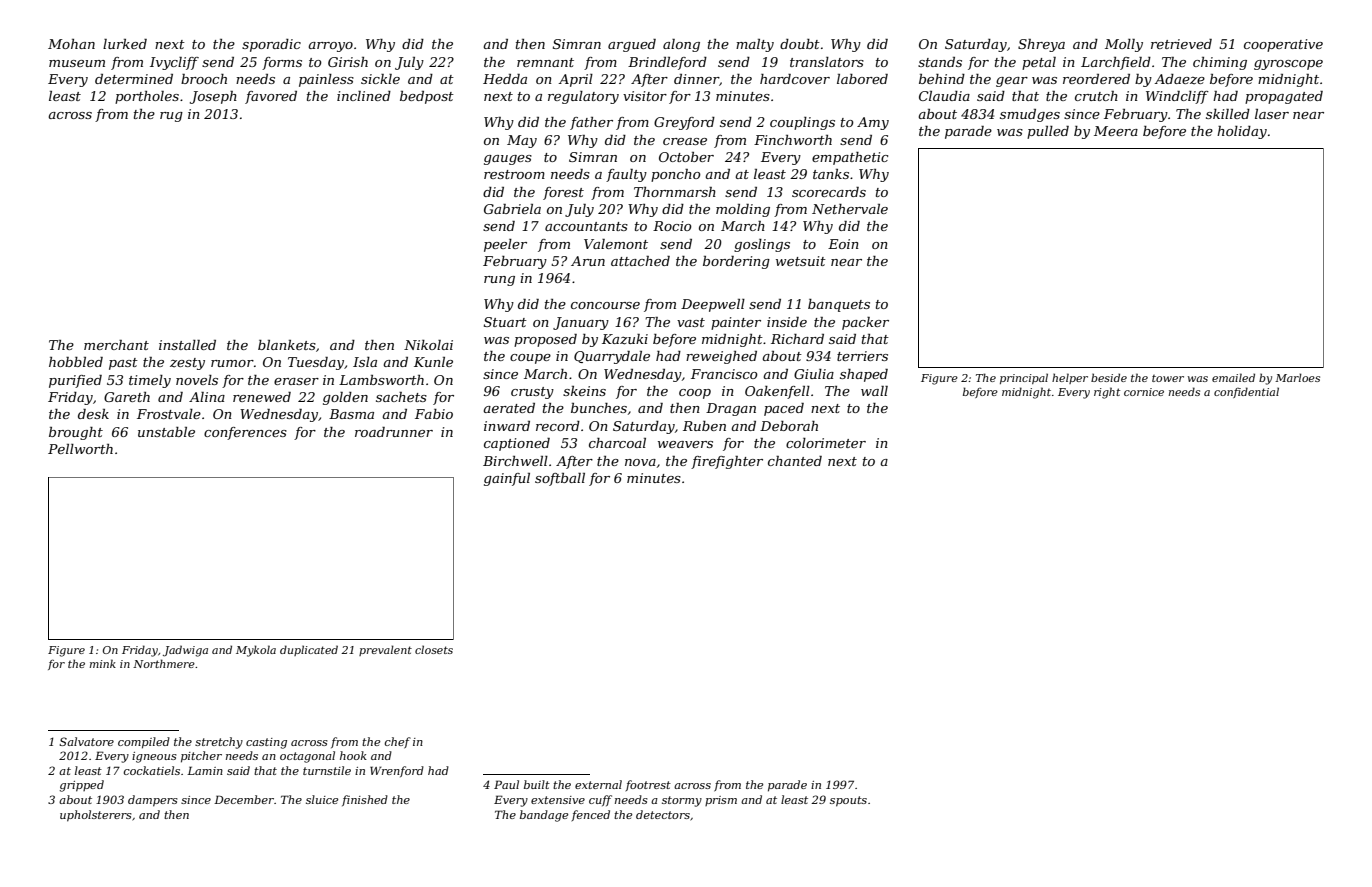 The image size is (1372, 887). I want to click on museum, so click(77, 63).
